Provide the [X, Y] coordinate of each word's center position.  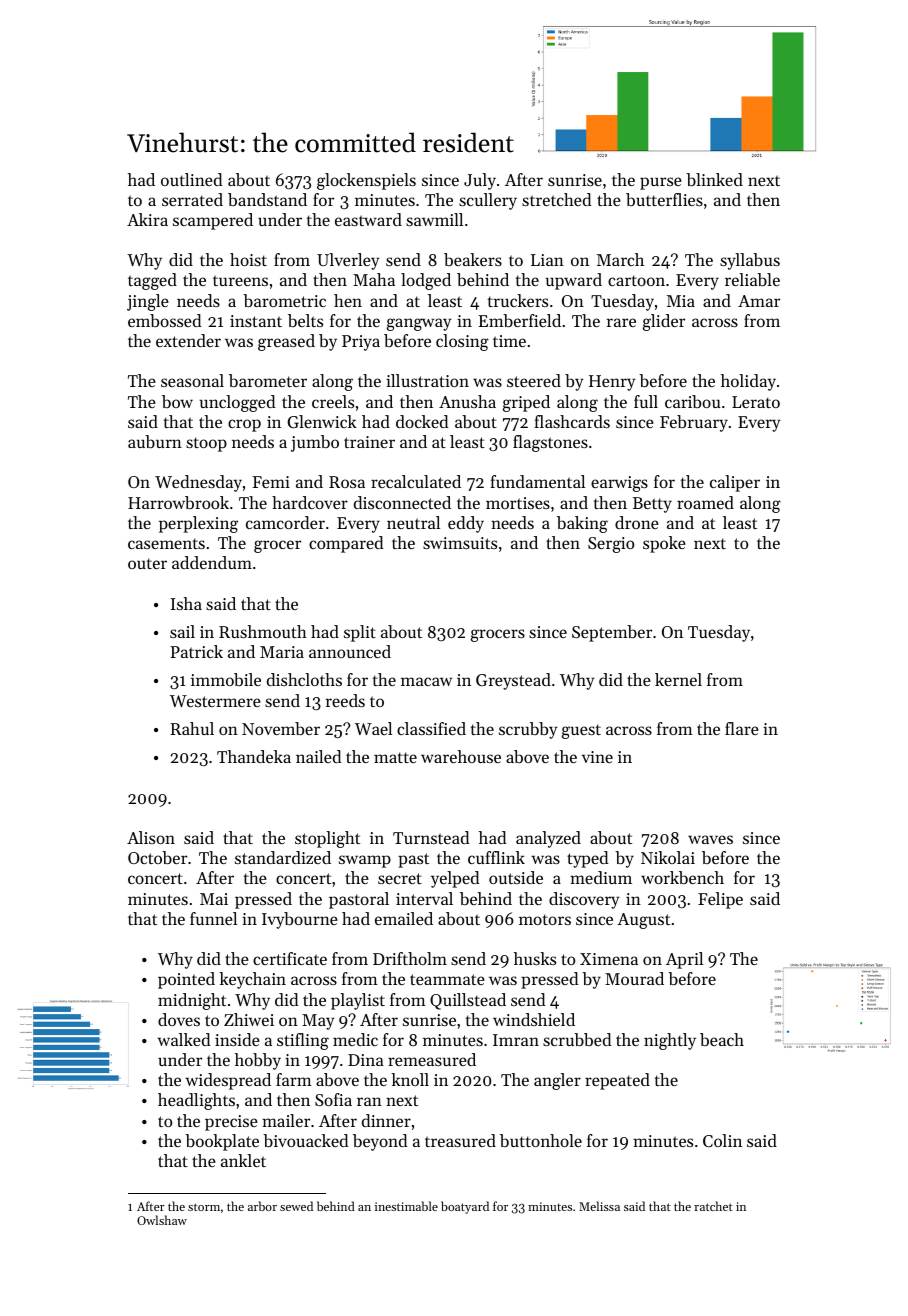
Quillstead [468, 1001]
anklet [243, 1160]
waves [710, 839]
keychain [252, 980]
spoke [664, 544]
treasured [460, 1140]
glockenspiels [366, 181]
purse [661, 183]
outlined [192, 179]
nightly [670, 1041]
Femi [271, 482]
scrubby [528, 730]
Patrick [196, 651]
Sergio [611, 545]
